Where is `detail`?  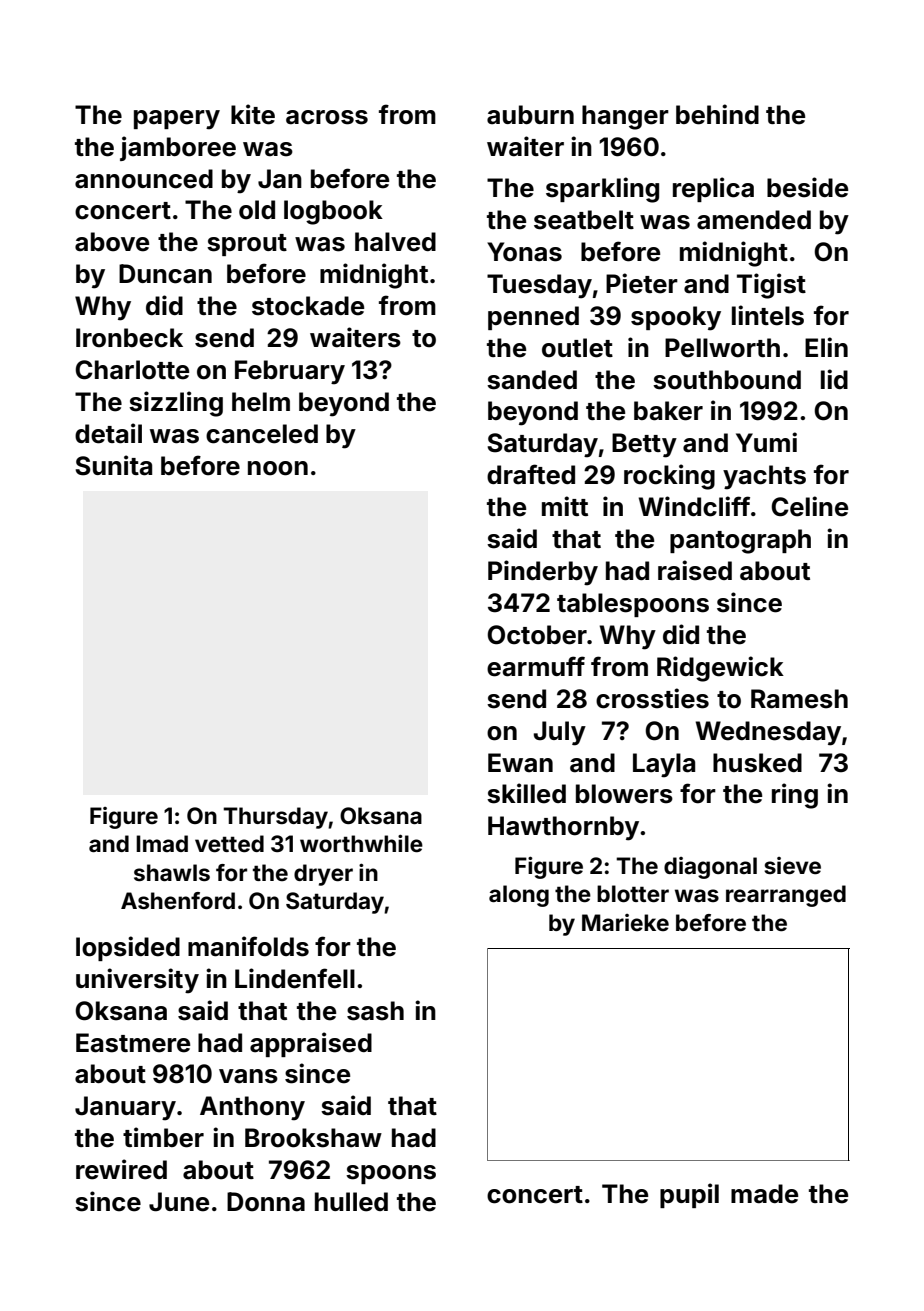 detail is located at coordinates (108, 433).
